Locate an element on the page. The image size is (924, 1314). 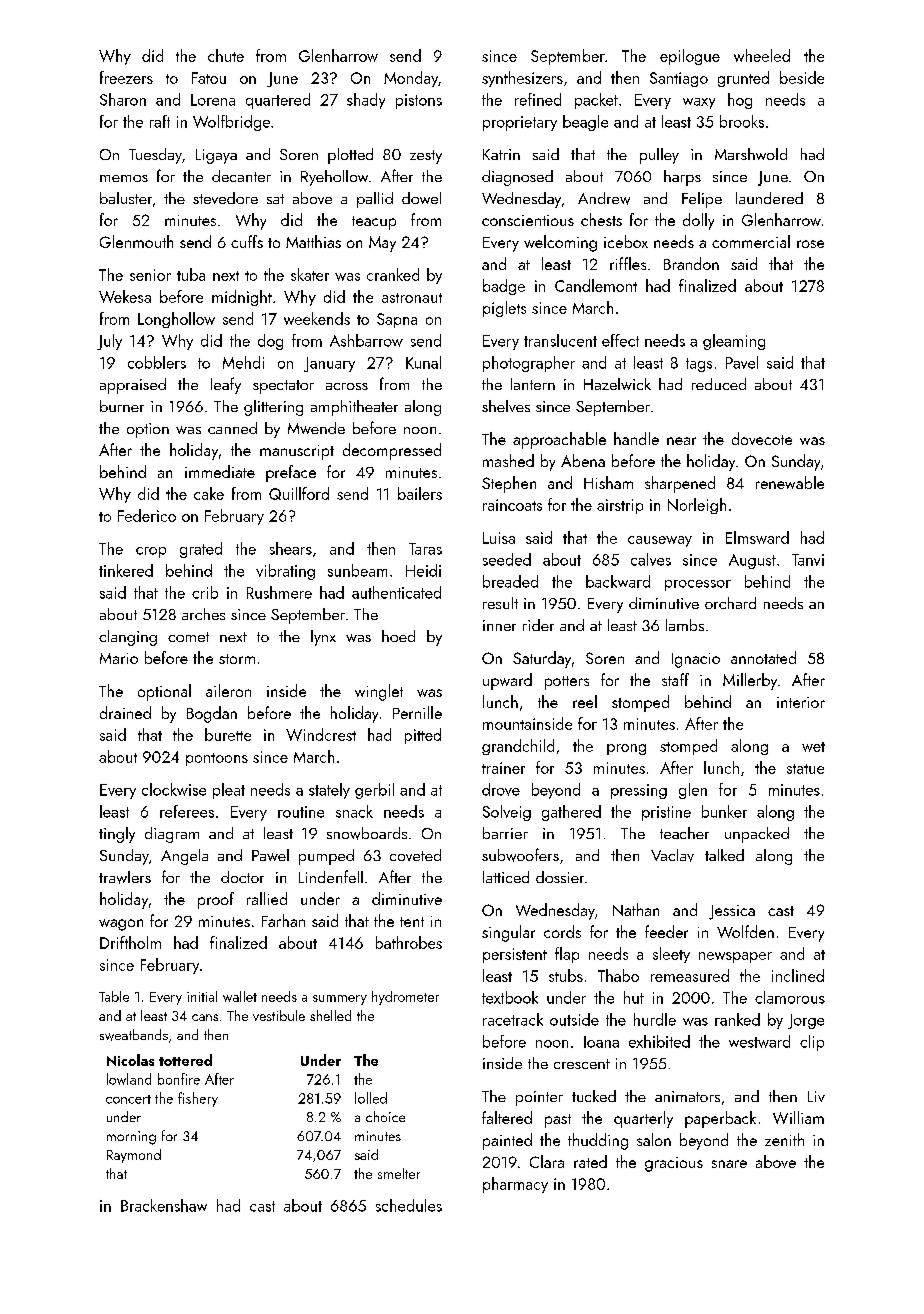
wagon is located at coordinates (121, 925).
